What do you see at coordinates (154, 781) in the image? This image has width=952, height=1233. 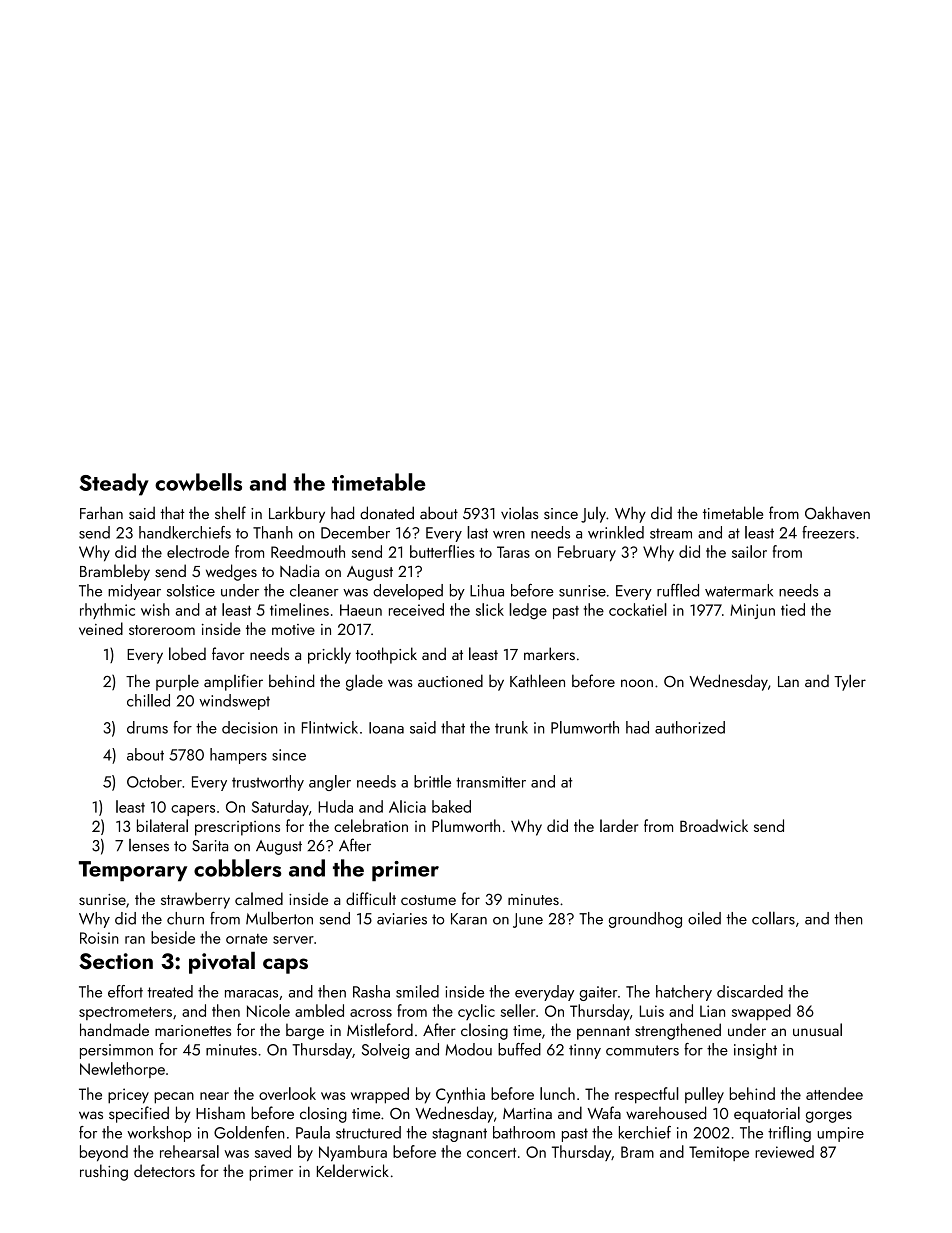 I see `October` at bounding box center [154, 781].
